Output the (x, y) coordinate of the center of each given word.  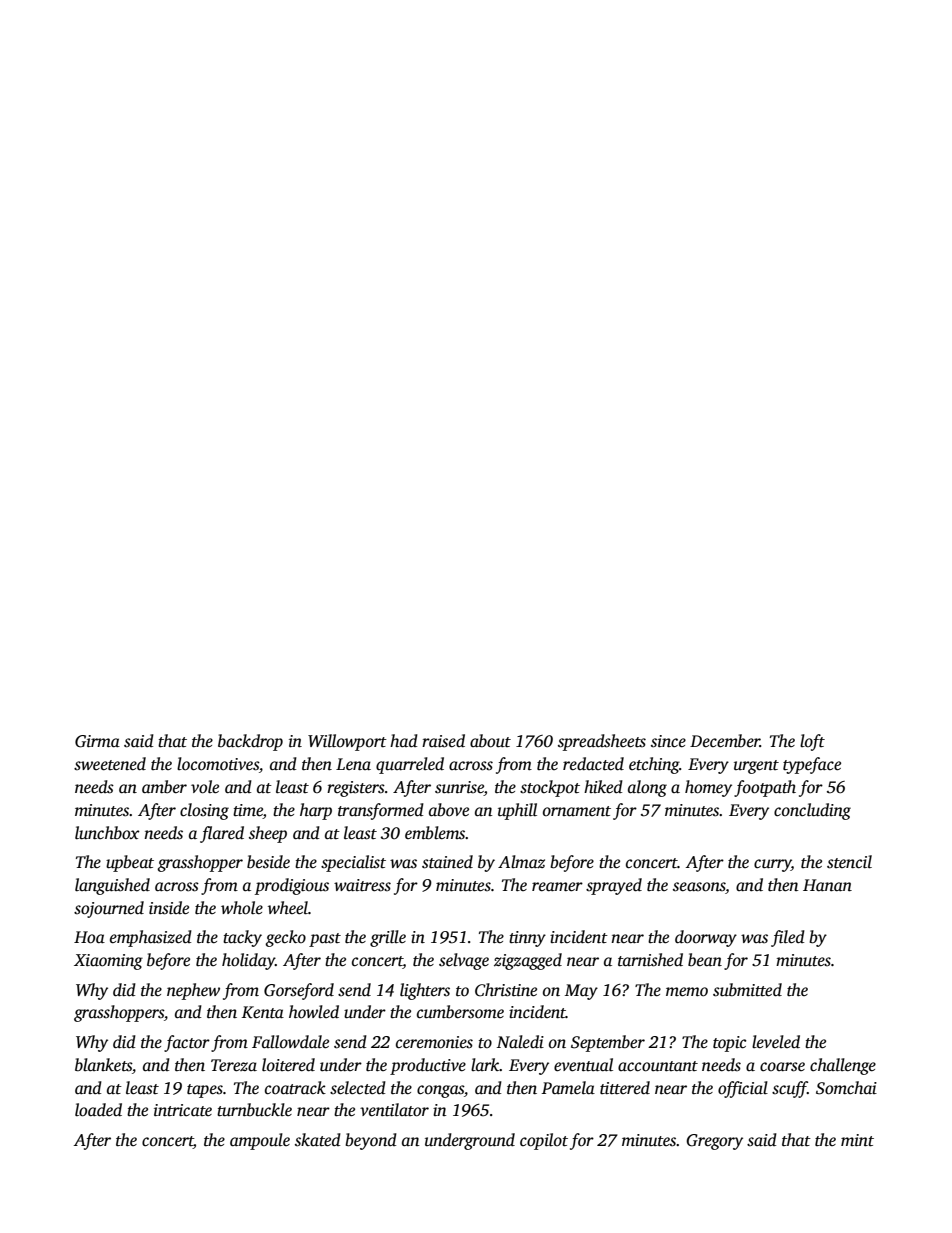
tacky (242, 938)
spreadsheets (602, 742)
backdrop (250, 742)
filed (788, 938)
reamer (557, 887)
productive (428, 1066)
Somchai (846, 1088)
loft (812, 742)
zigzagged (528, 961)
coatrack (295, 1088)
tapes (205, 1091)
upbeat (130, 863)
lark (485, 1064)
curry (772, 865)
